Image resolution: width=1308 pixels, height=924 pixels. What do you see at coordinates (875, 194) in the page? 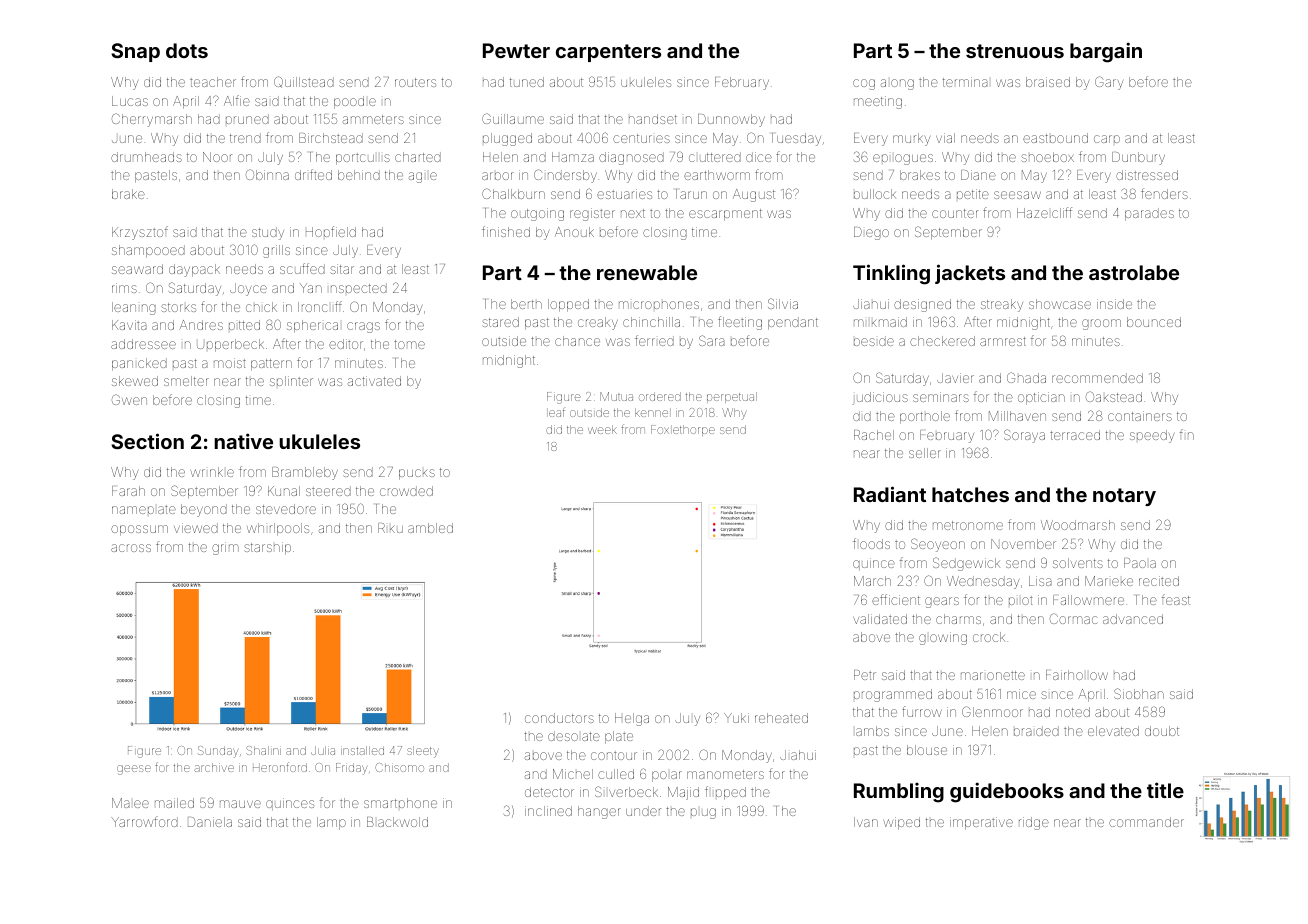
I see `bullock` at bounding box center [875, 194].
